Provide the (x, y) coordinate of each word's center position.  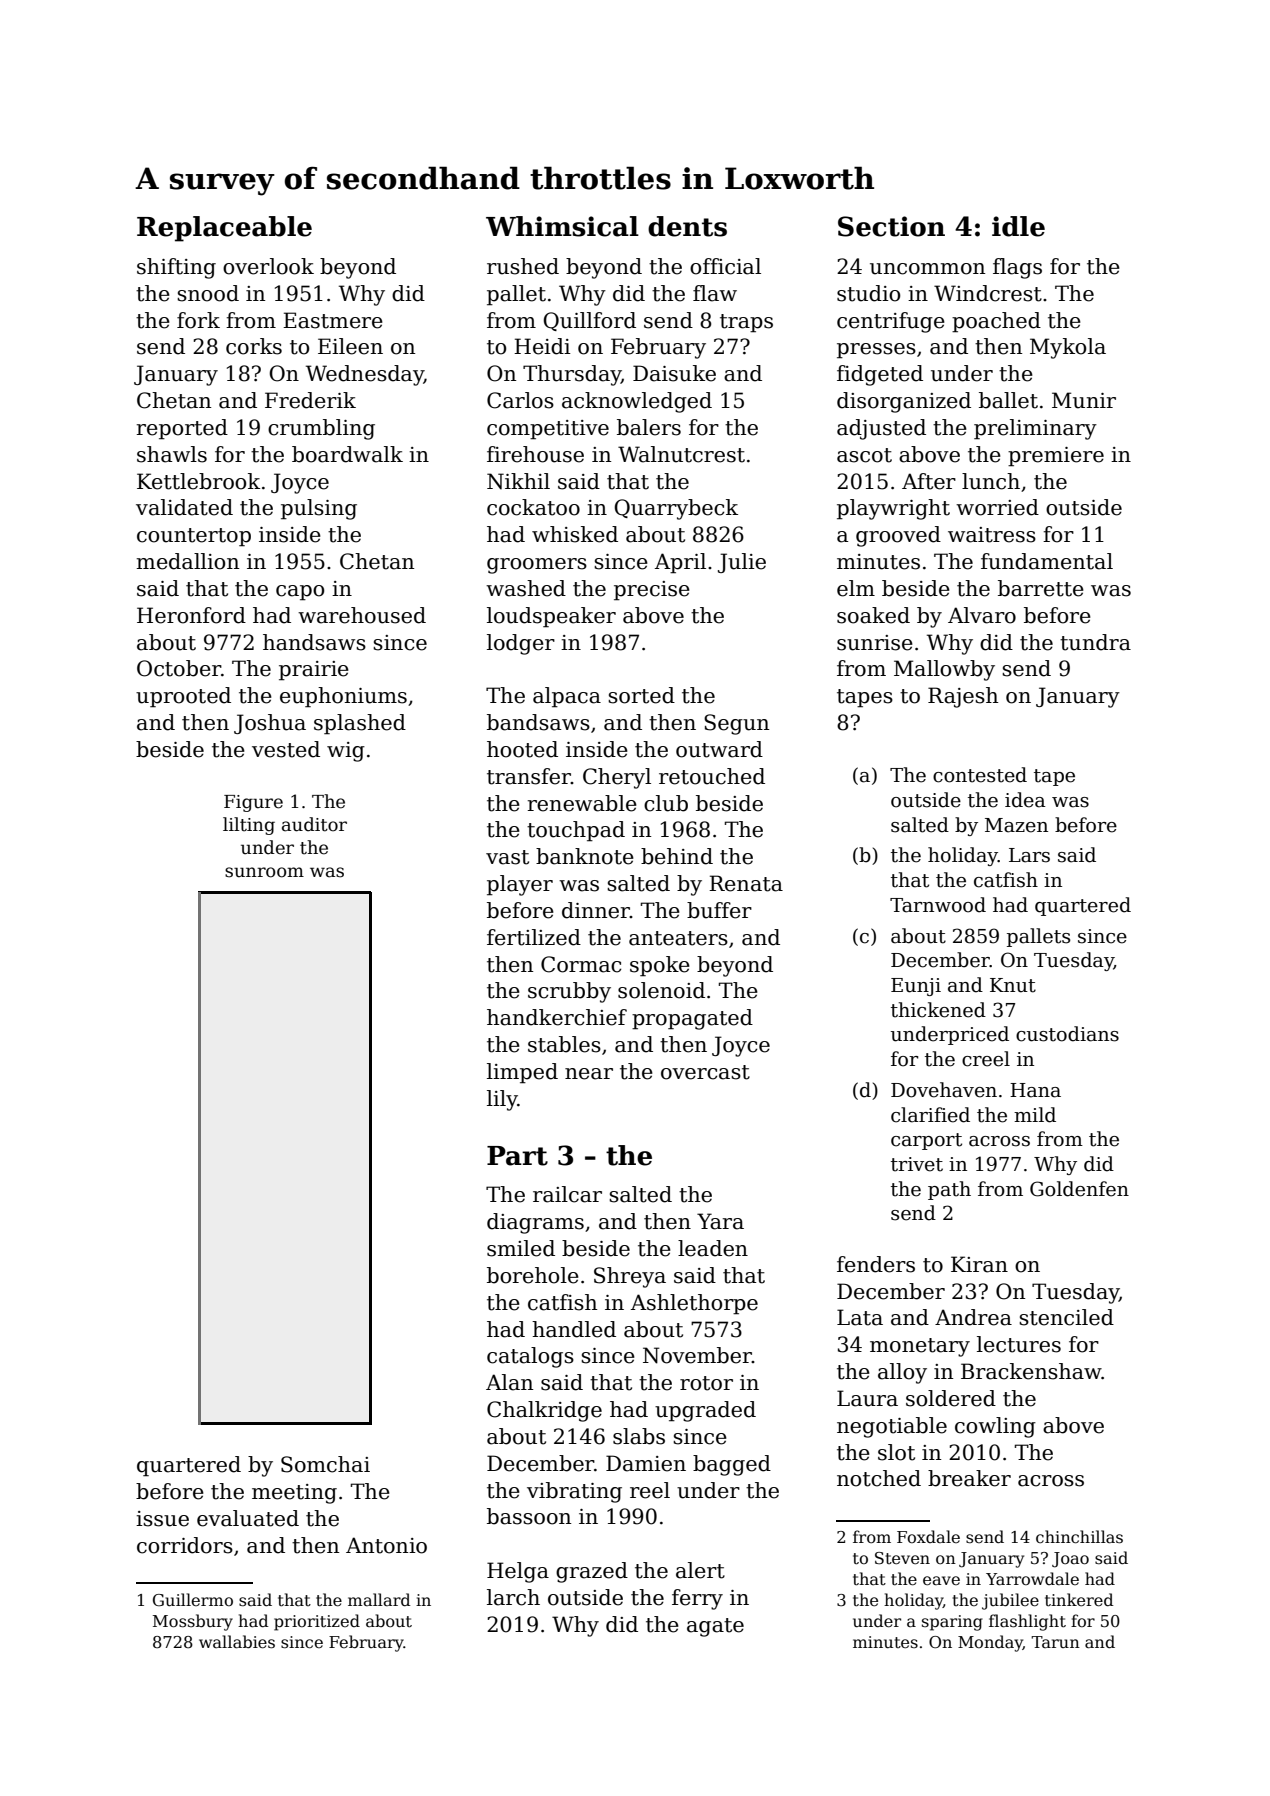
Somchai (325, 1464)
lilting (249, 826)
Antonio (386, 1545)
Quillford (589, 321)
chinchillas (1079, 1537)
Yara (720, 1221)
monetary (920, 1347)
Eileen (350, 346)
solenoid (661, 990)
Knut (1013, 985)
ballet (1008, 400)
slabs (639, 1436)
